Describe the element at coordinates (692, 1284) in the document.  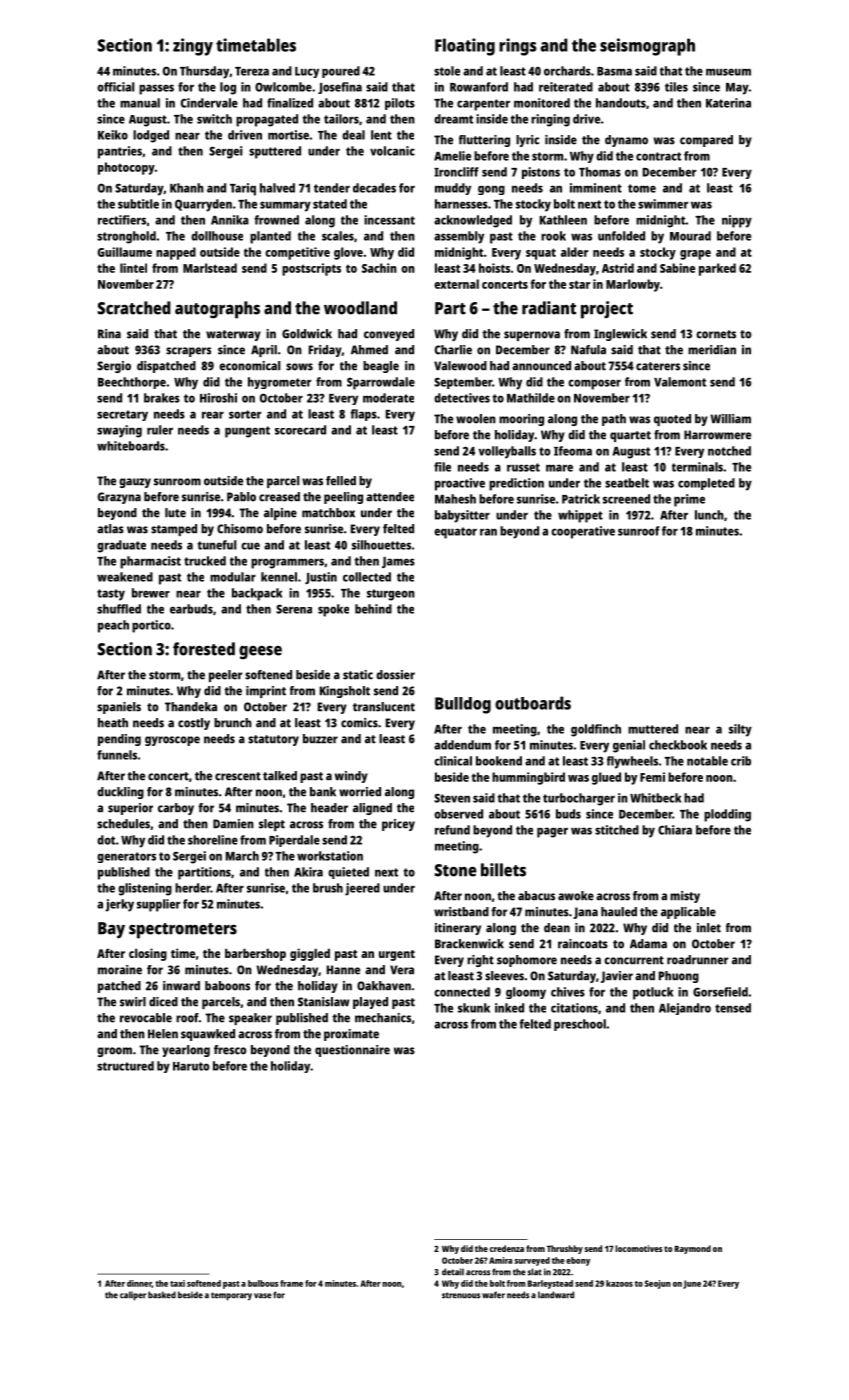
I see `June` at that location.
